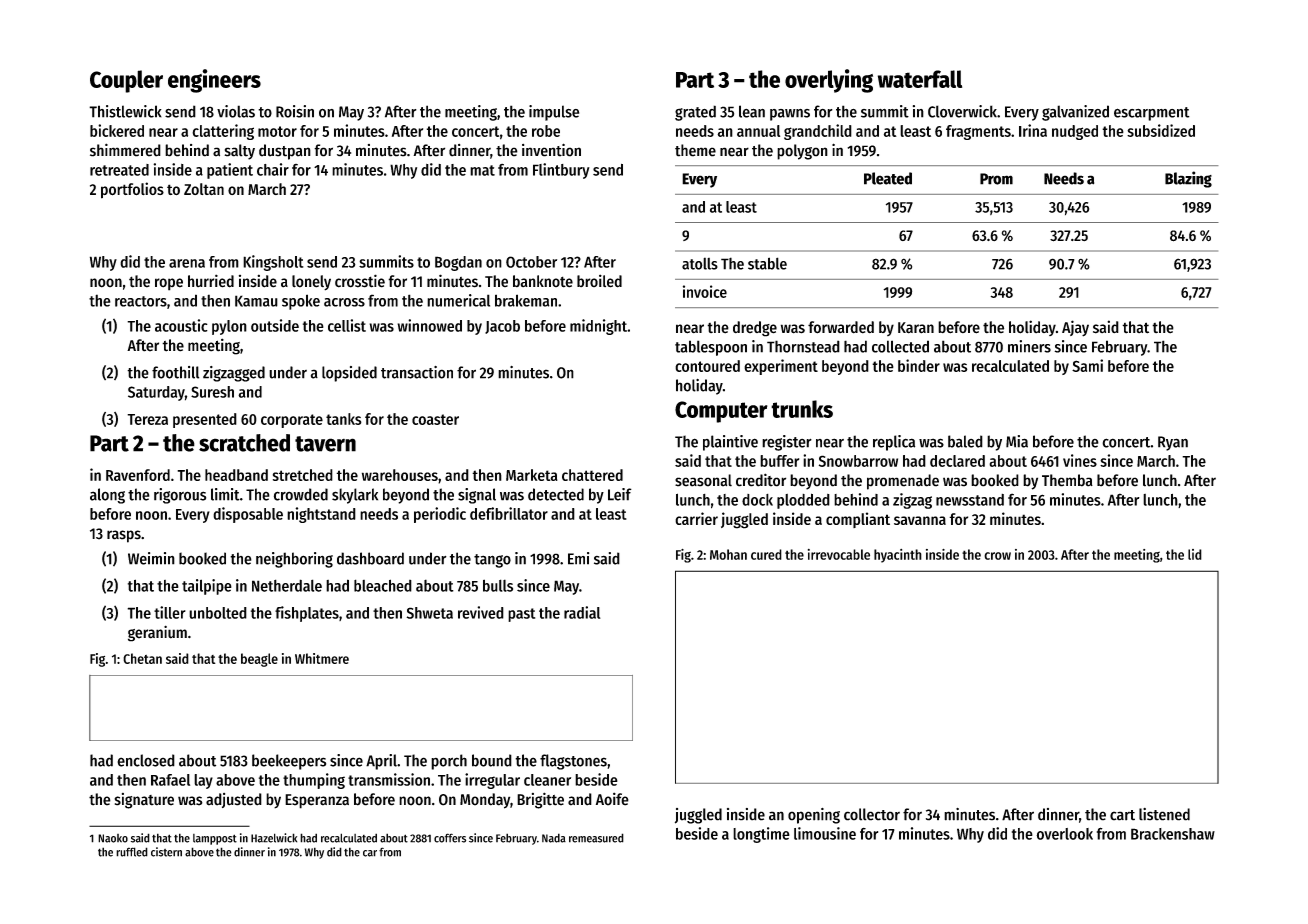 The height and width of the screenshot is (924, 1308). Describe the element at coordinates (1188, 179) in the screenshot. I see `Blazing` at that location.
